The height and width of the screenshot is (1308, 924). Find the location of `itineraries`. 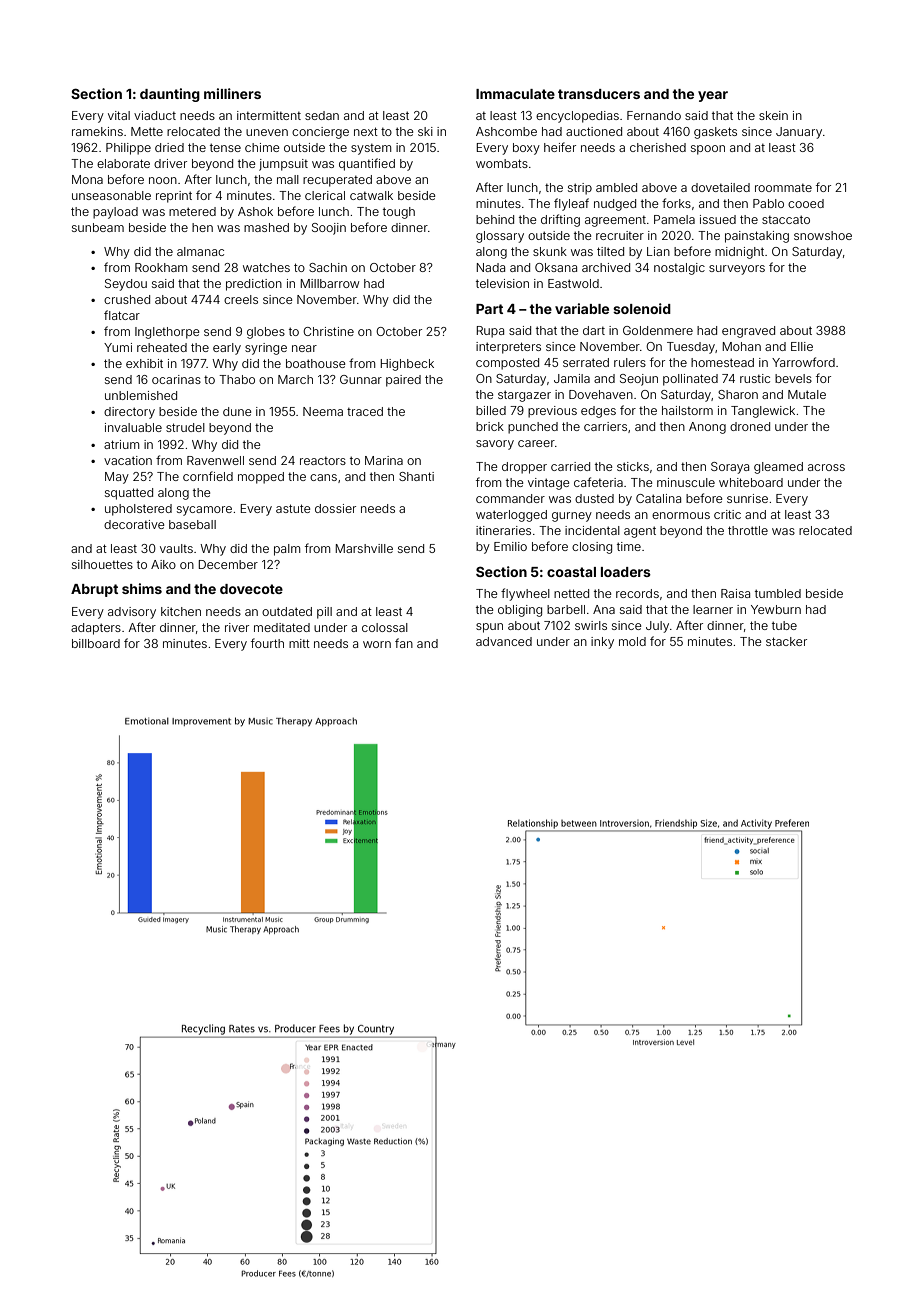

itineraries is located at coordinates (503, 530).
